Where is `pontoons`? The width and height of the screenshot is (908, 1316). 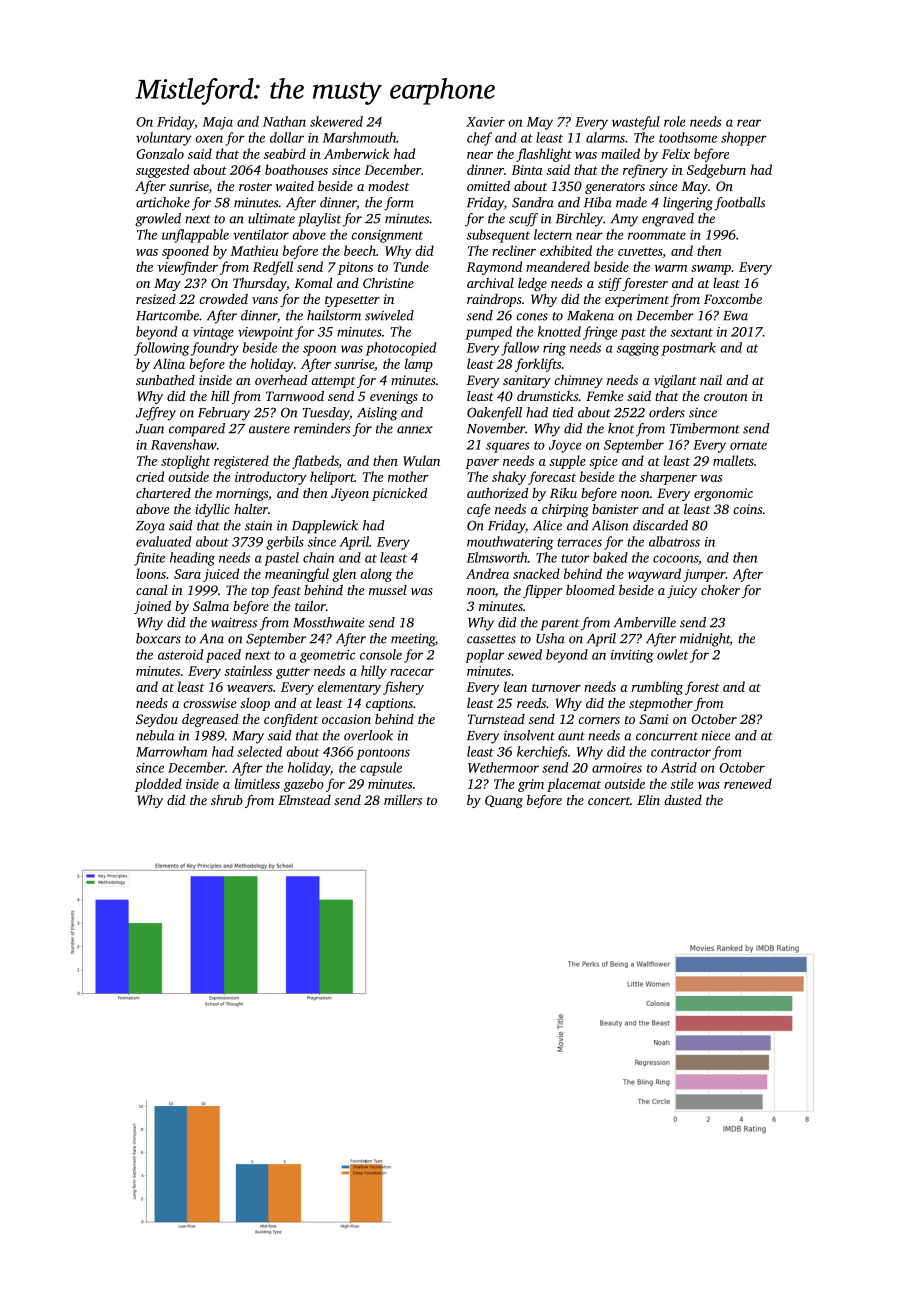 pontoons is located at coordinates (383, 754).
